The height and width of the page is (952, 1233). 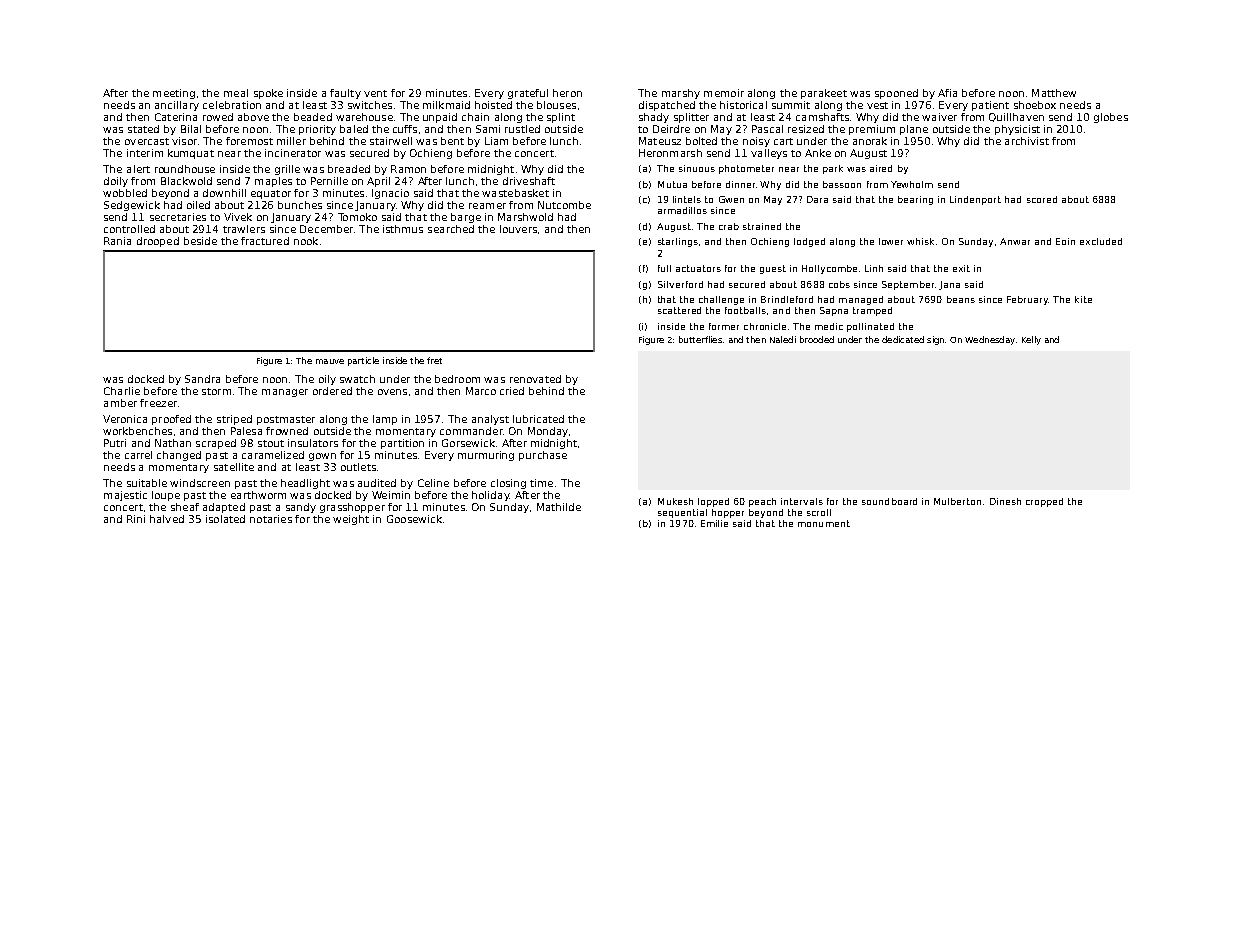 I want to click on beans, so click(x=961, y=299).
